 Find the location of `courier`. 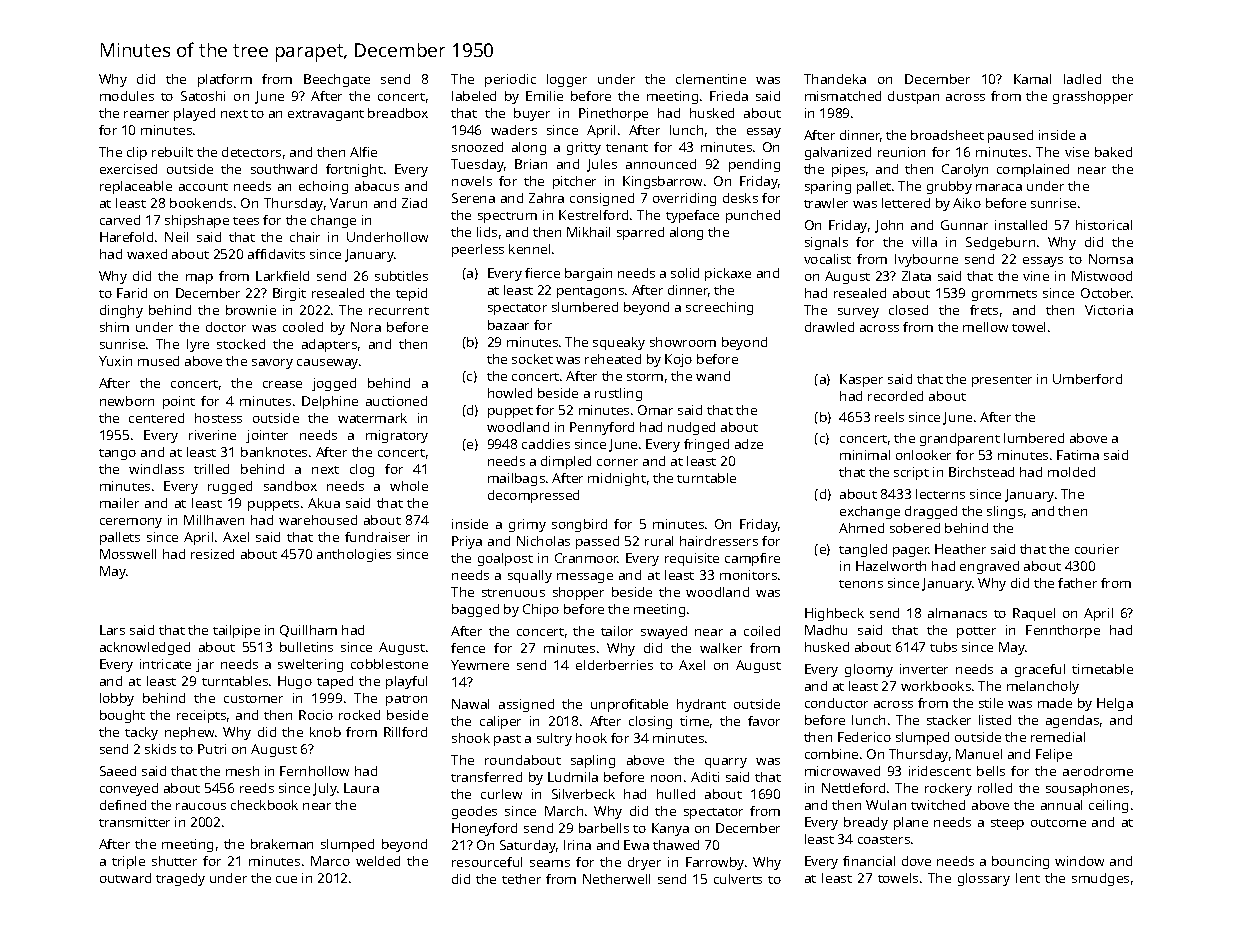

courier is located at coordinates (1097, 549).
